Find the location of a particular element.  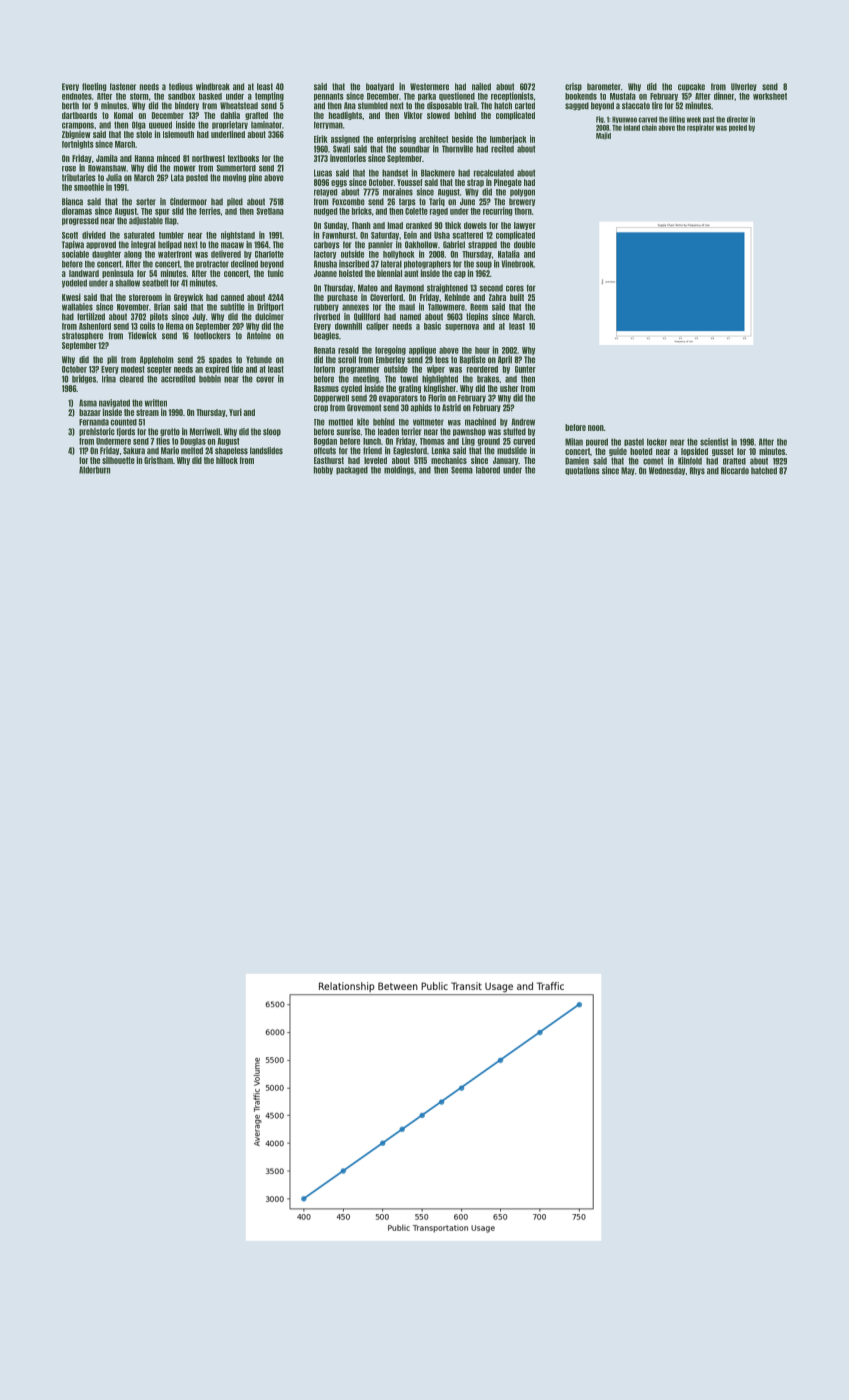

thick is located at coordinates (453, 225).
